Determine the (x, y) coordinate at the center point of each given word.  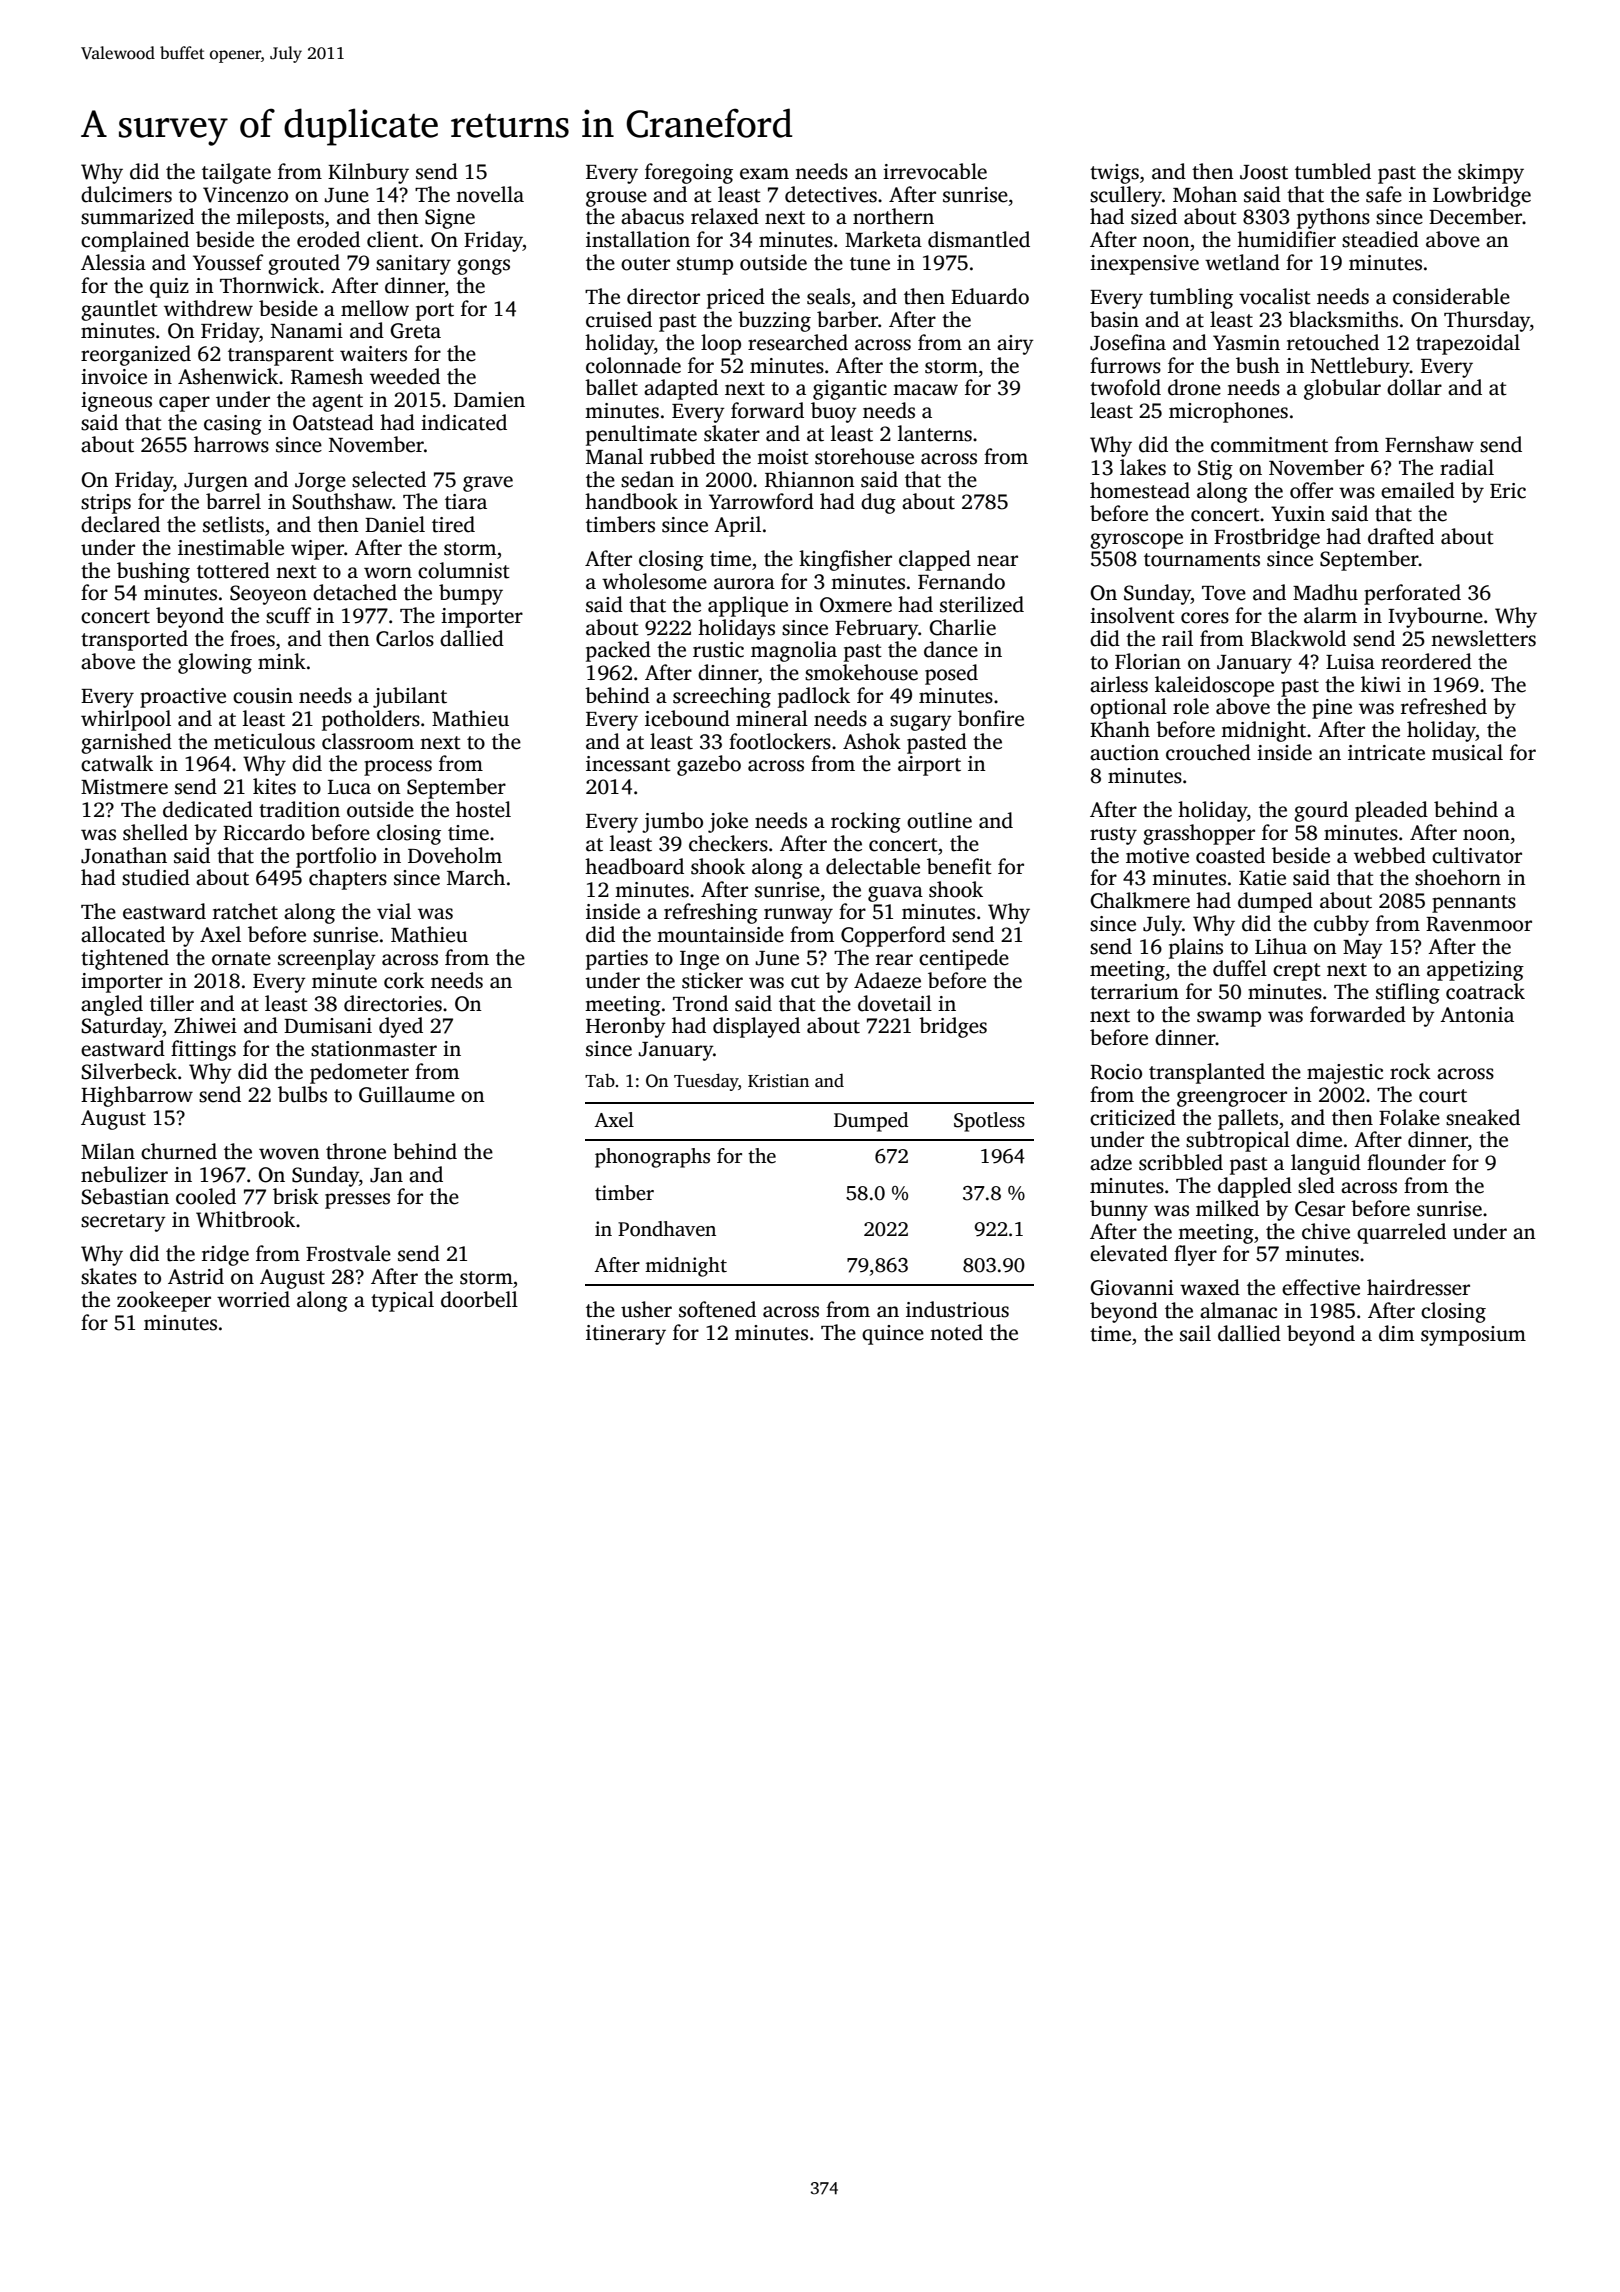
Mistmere (124, 787)
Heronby (626, 1027)
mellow (375, 308)
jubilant (410, 697)
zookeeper (164, 1301)
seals (828, 296)
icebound (687, 718)
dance (951, 649)
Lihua (1281, 946)
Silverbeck (129, 1071)
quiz (169, 288)
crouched (1208, 752)
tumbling (1191, 298)
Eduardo (990, 296)
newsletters (1483, 638)
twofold (1125, 387)
